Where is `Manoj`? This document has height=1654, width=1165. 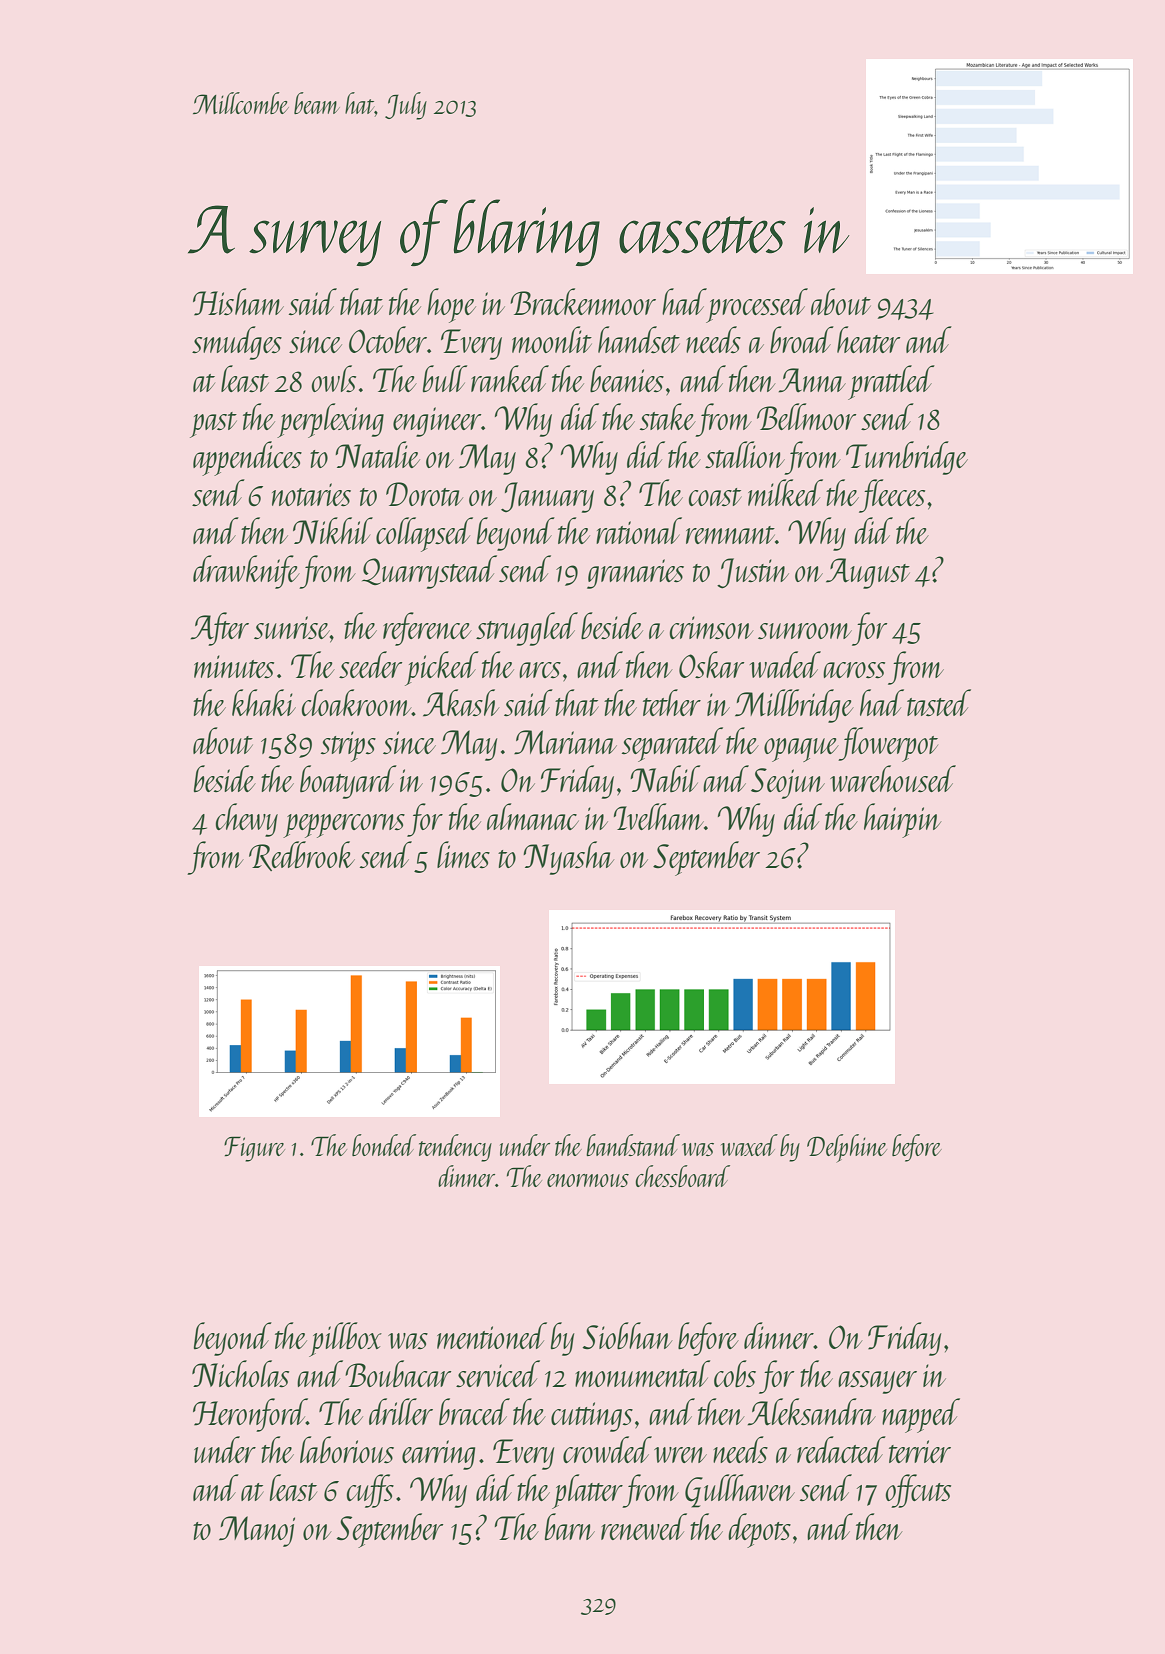 Manoj is located at coordinates (257, 1531).
